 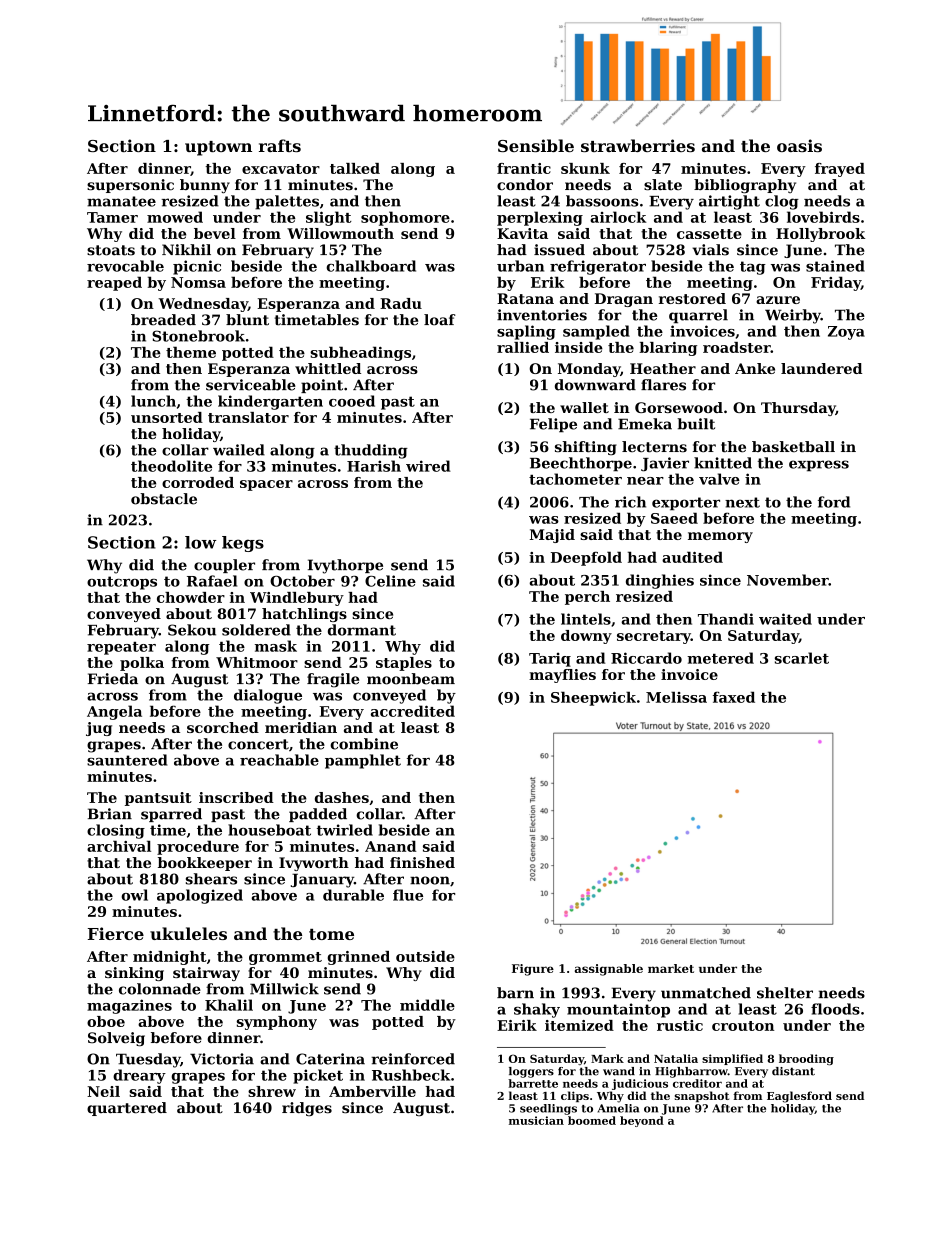 What do you see at coordinates (427, 1005) in the image?
I see `middle` at bounding box center [427, 1005].
